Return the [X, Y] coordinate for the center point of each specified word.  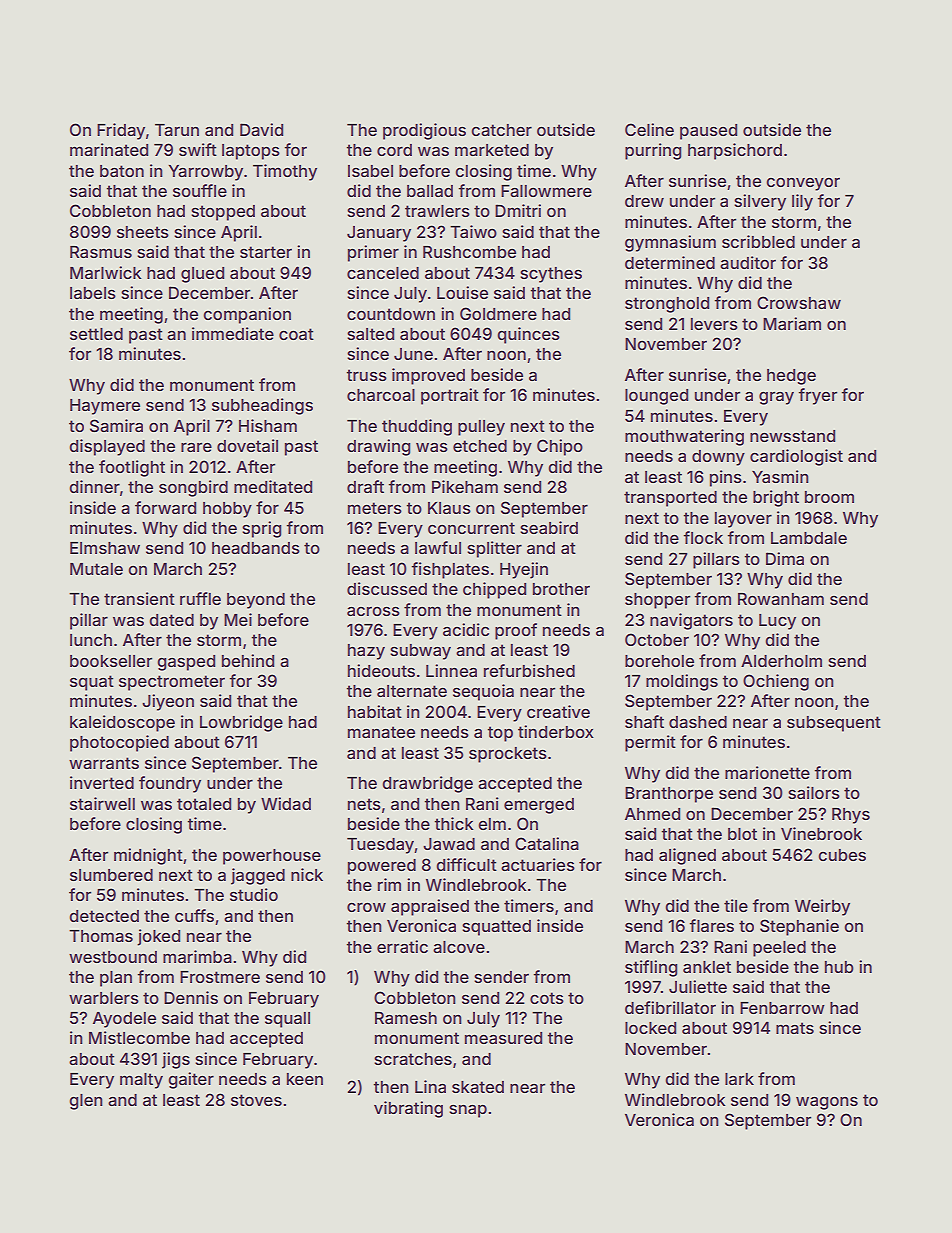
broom [829, 497]
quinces [528, 335]
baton [122, 171]
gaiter [191, 1080]
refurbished [529, 670]
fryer [818, 396]
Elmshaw [105, 548]
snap [468, 1111]
